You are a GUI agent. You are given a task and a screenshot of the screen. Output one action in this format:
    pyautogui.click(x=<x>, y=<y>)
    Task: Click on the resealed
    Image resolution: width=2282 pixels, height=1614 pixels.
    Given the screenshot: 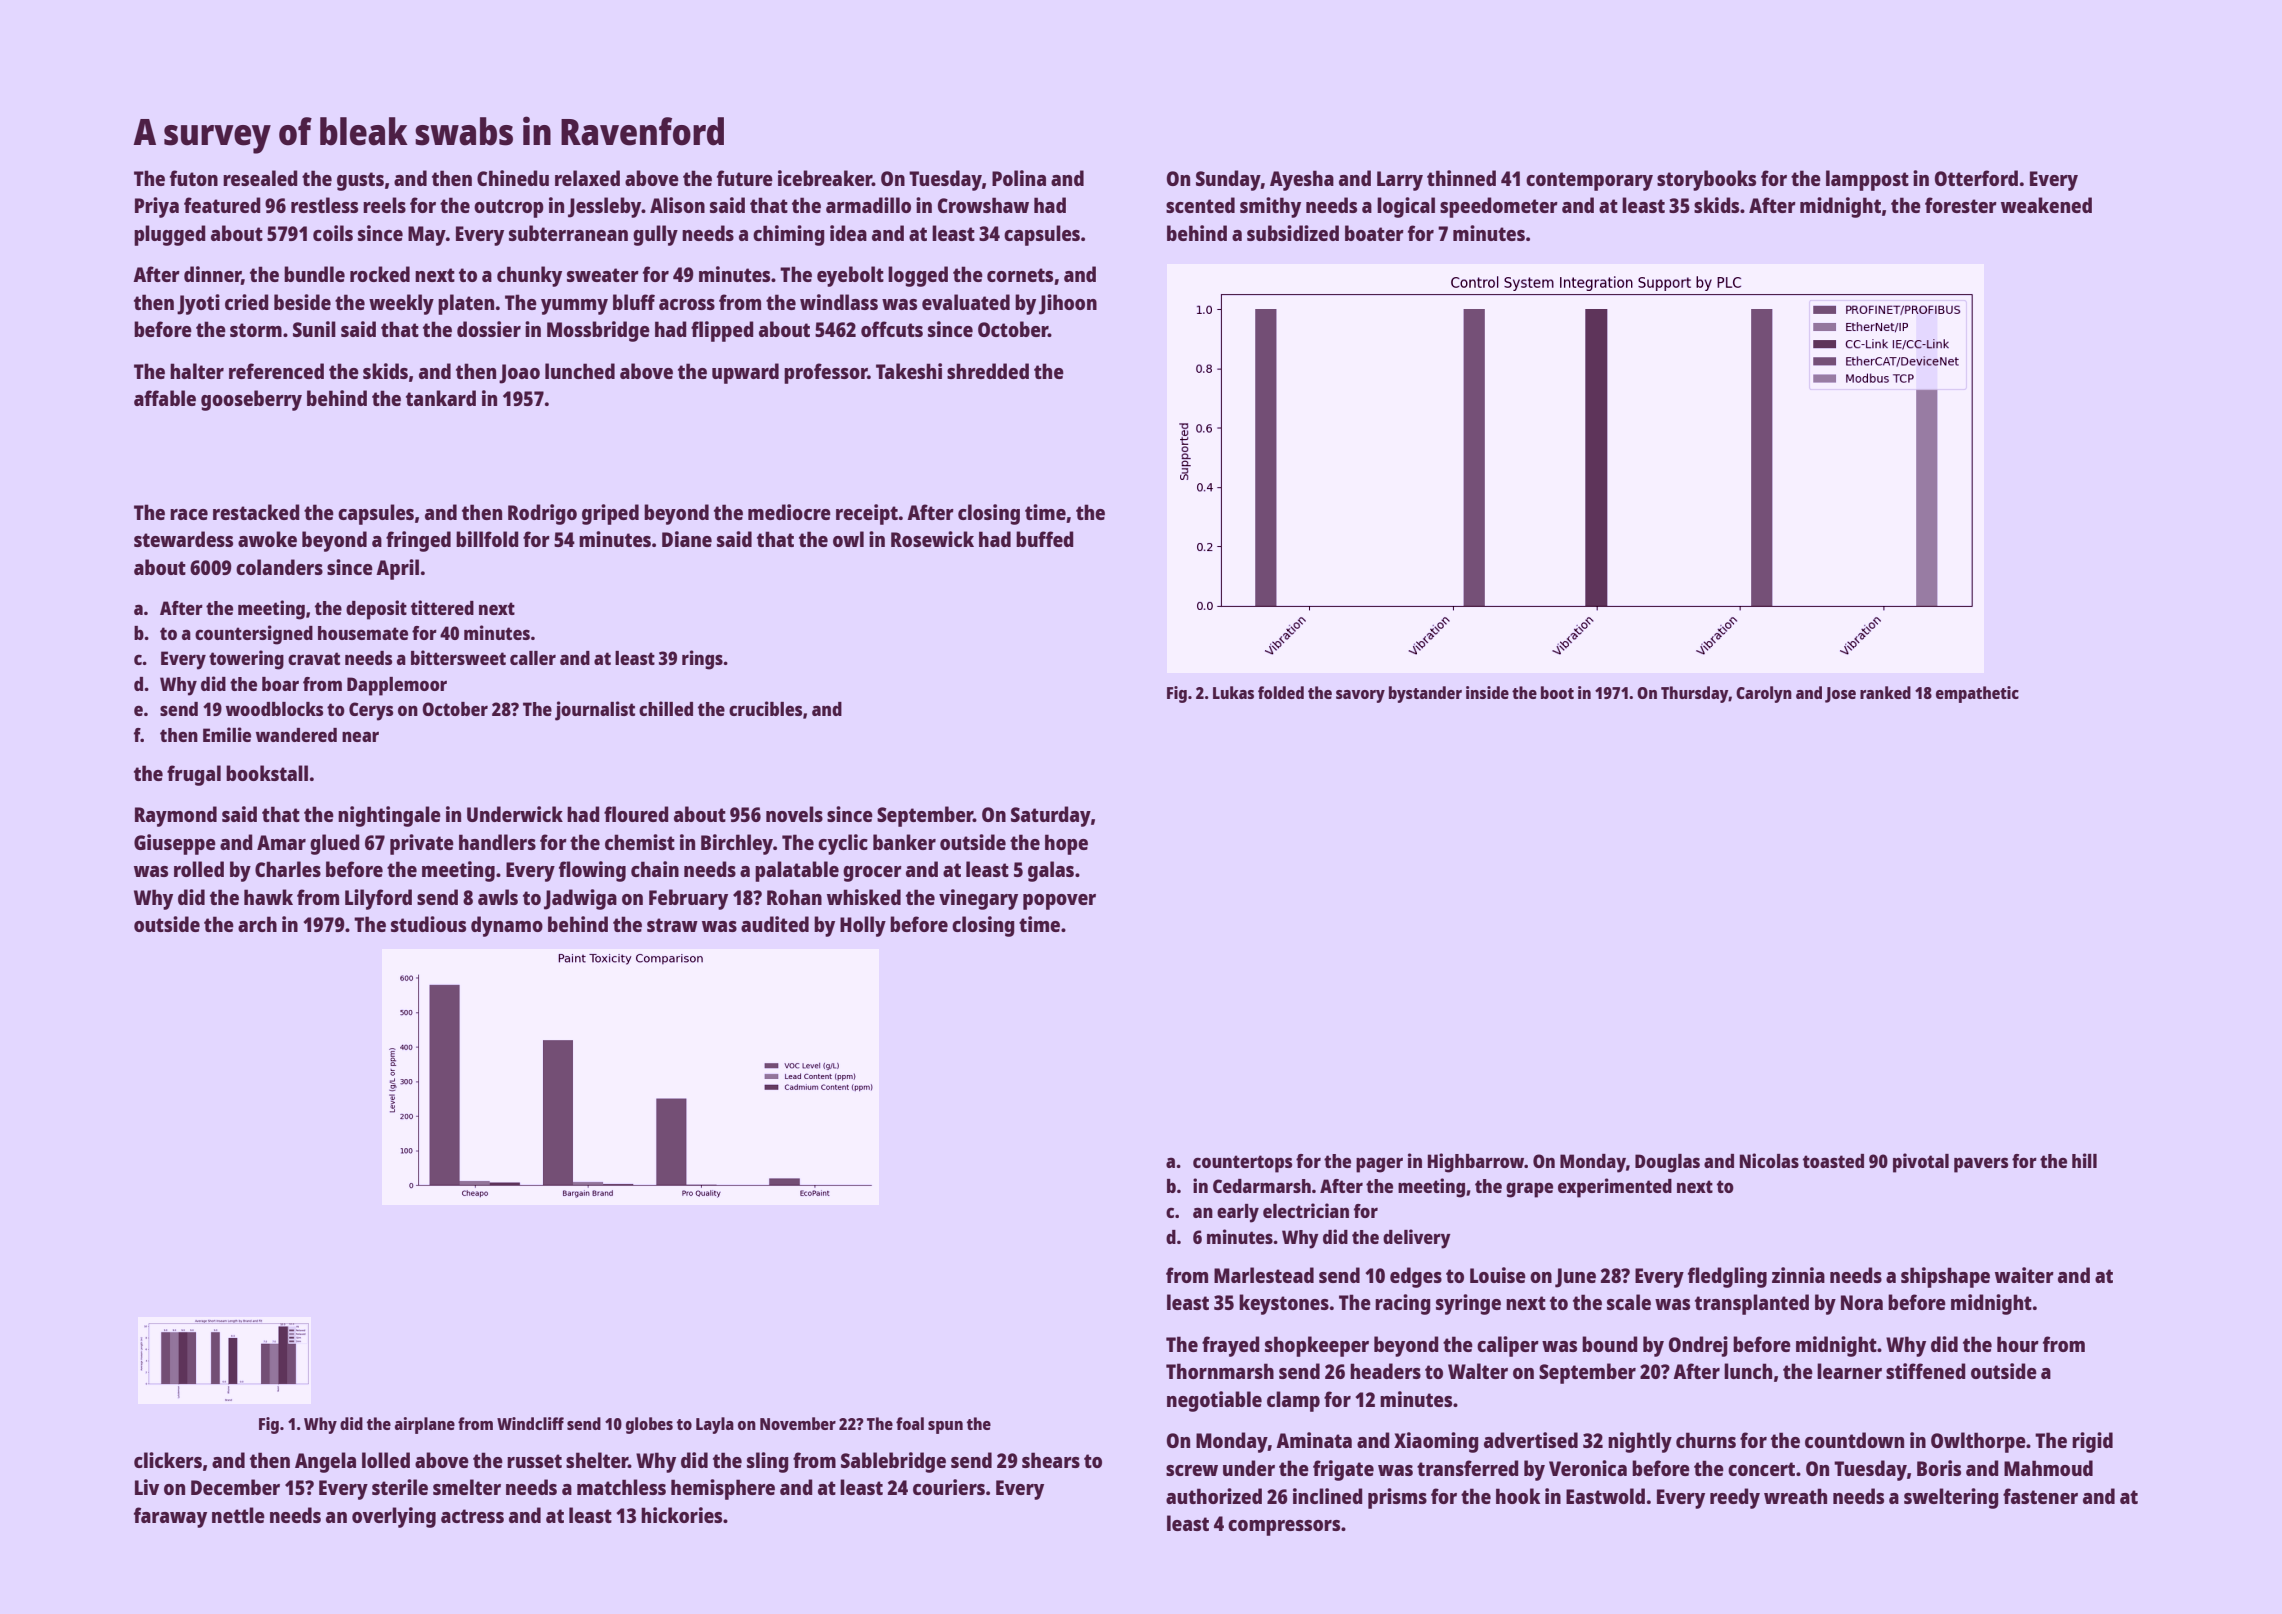 What is the action you would take?
    pyautogui.click(x=260, y=178)
